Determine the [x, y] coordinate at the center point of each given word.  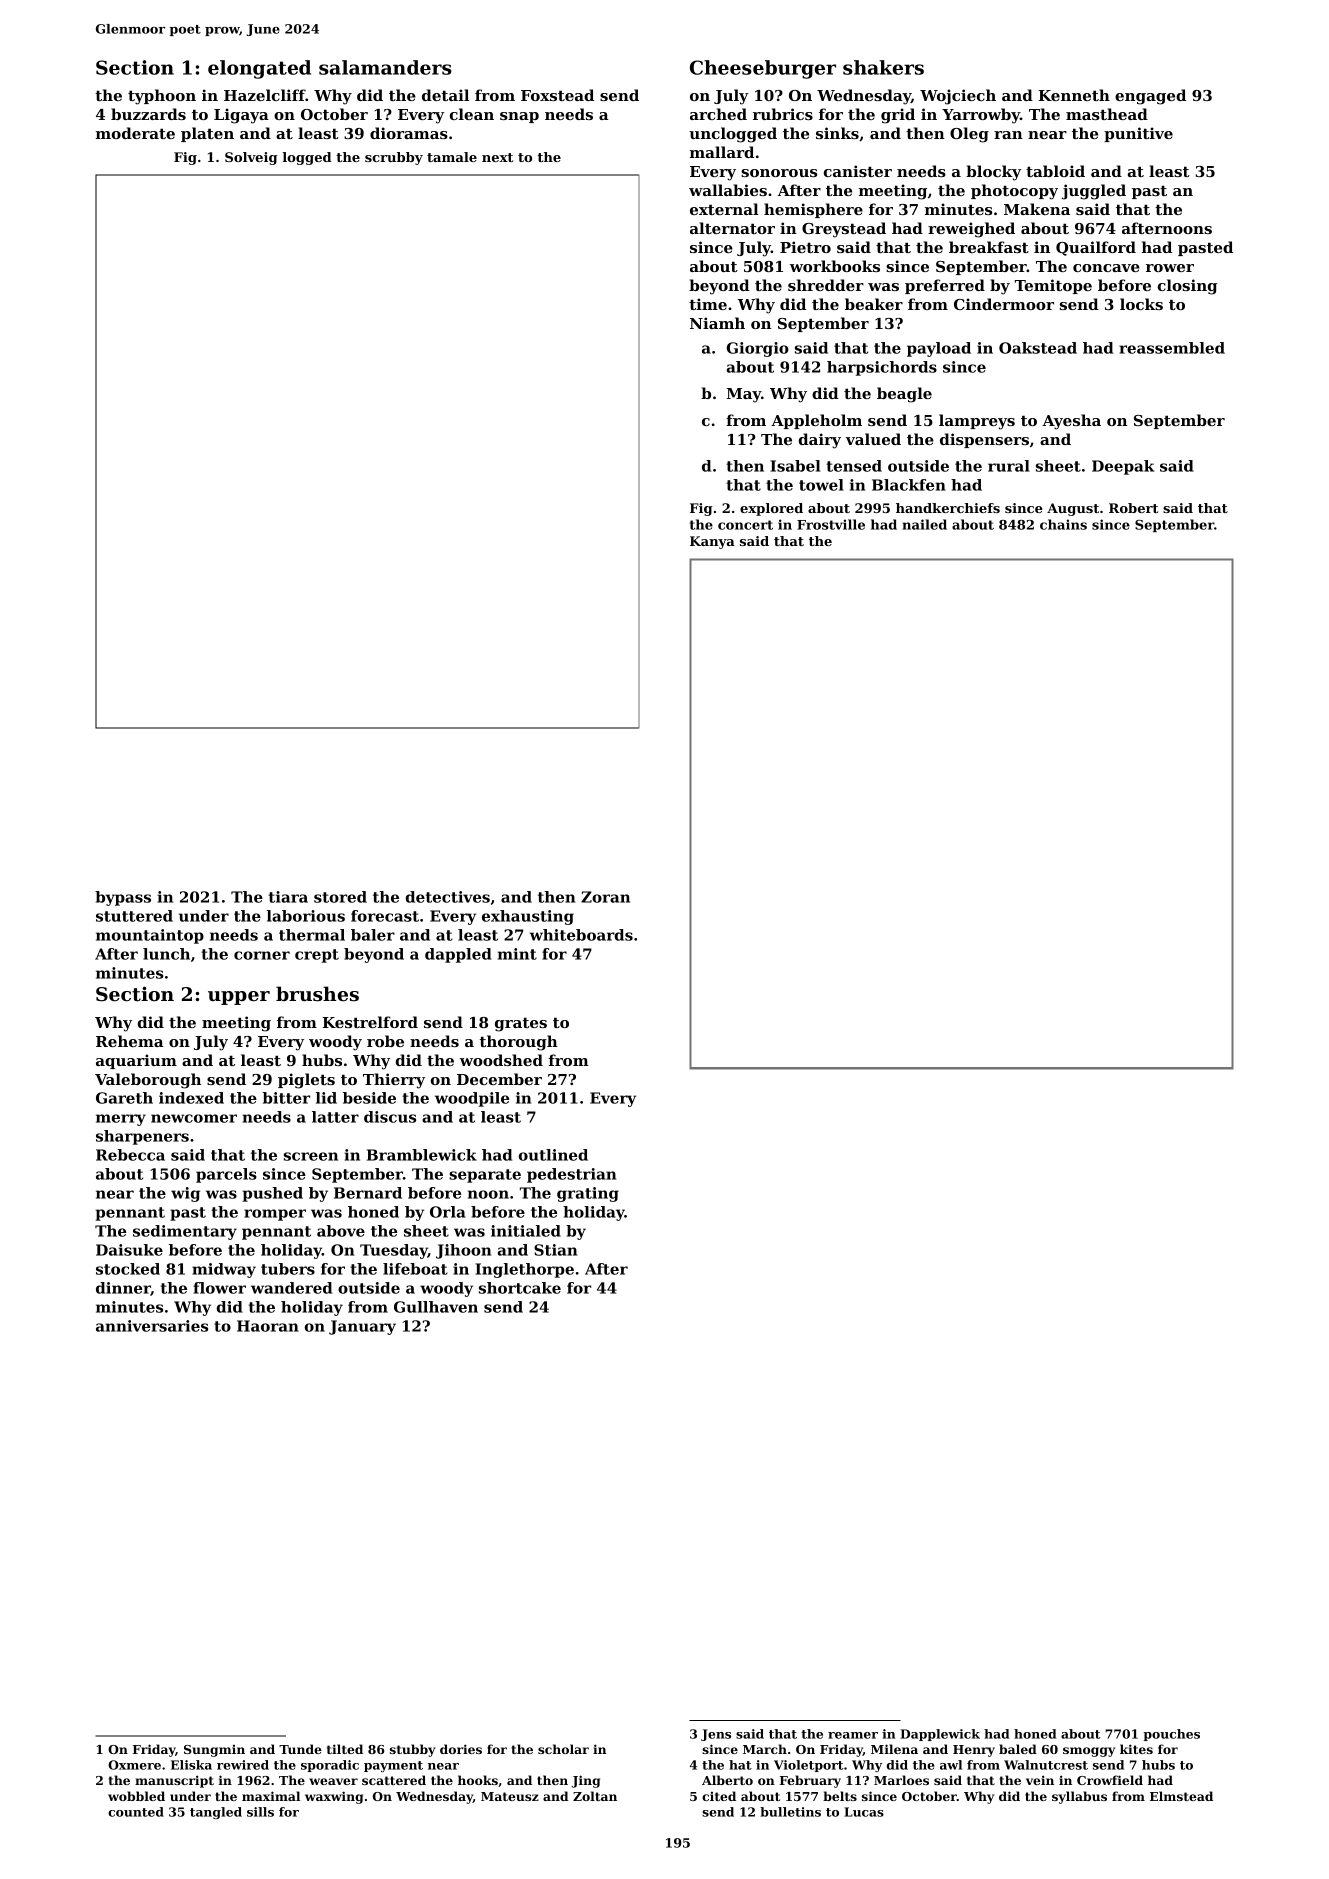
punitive [1138, 134]
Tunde [300, 1749]
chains [1063, 524]
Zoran [605, 897]
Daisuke [129, 1250]
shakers [883, 67]
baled [1018, 1749]
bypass [123, 898]
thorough [519, 1043]
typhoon [162, 97]
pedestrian [571, 1175]
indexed [191, 1098]
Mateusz [510, 1796]
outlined [553, 1155]
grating [588, 1194]
